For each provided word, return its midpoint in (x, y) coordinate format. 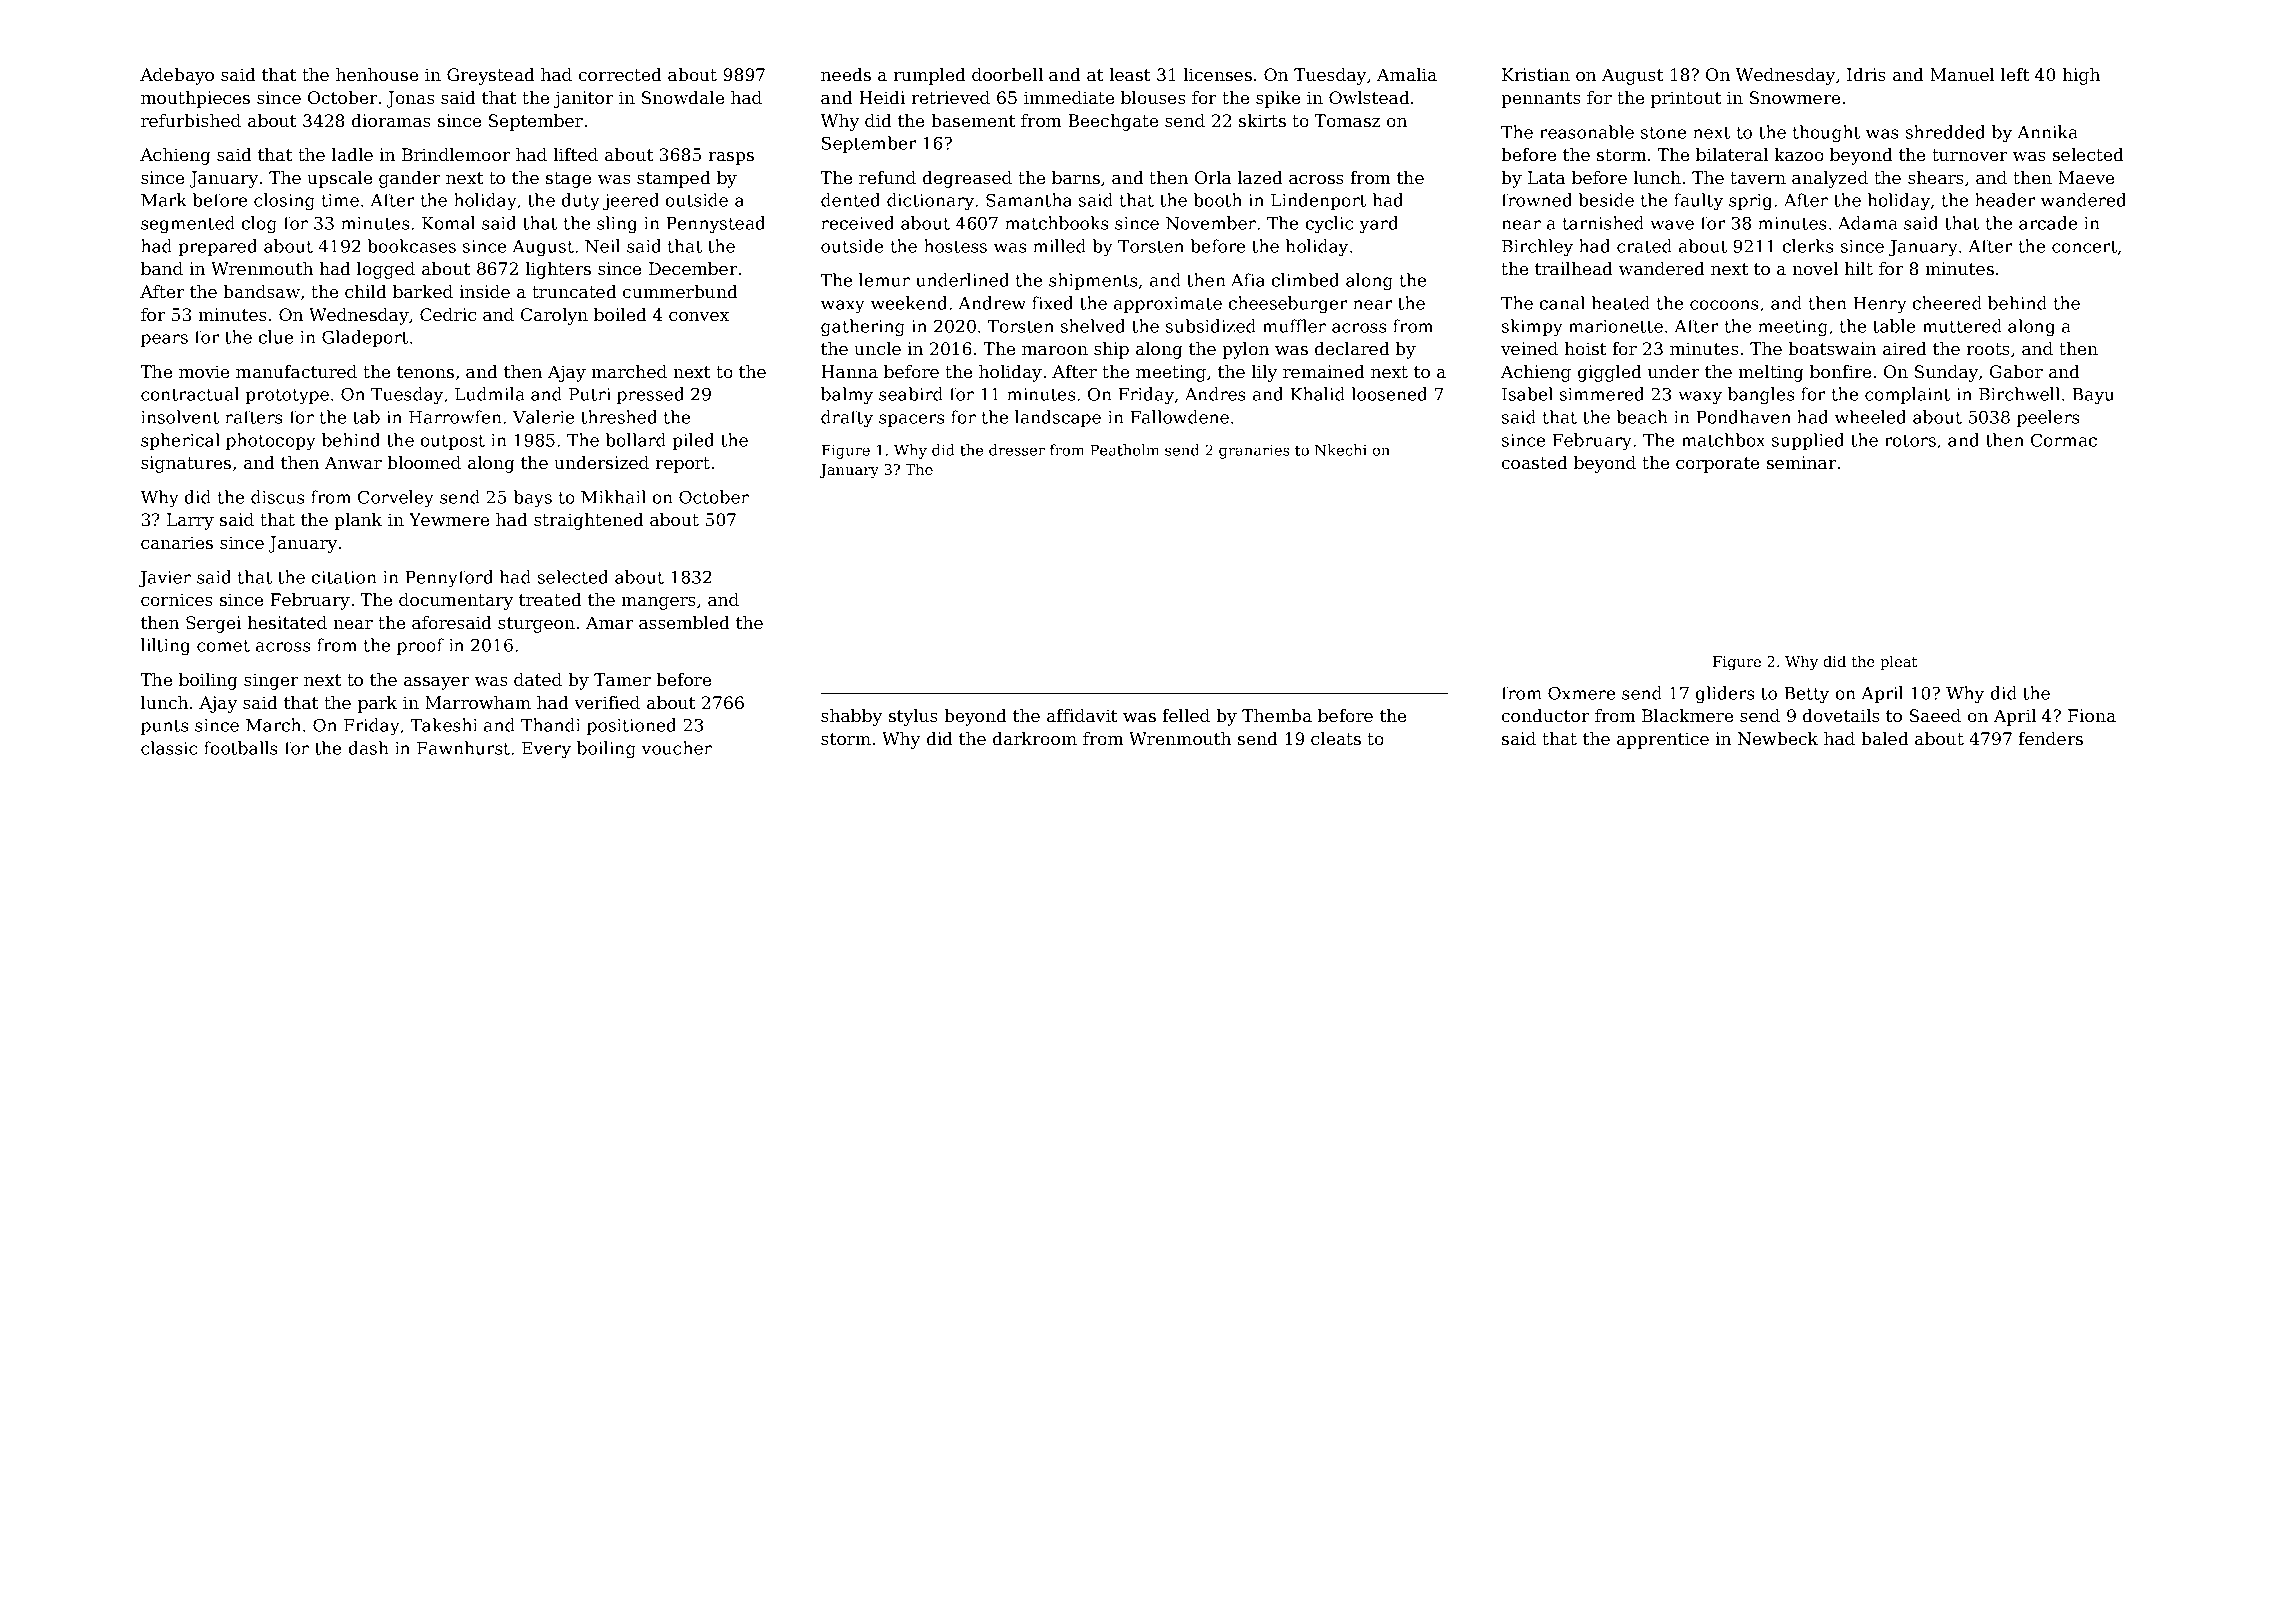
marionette (1616, 326)
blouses (1153, 97)
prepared (217, 247)
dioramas (391, 120)
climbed (1305, 280)
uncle (877, 348)
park (377, 704)
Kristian (1536, 74)
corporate (1717, 465)
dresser (1017, 450)
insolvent (180, 417)
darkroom (1035, 738)
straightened (589, 521)
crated (1644, 246)
